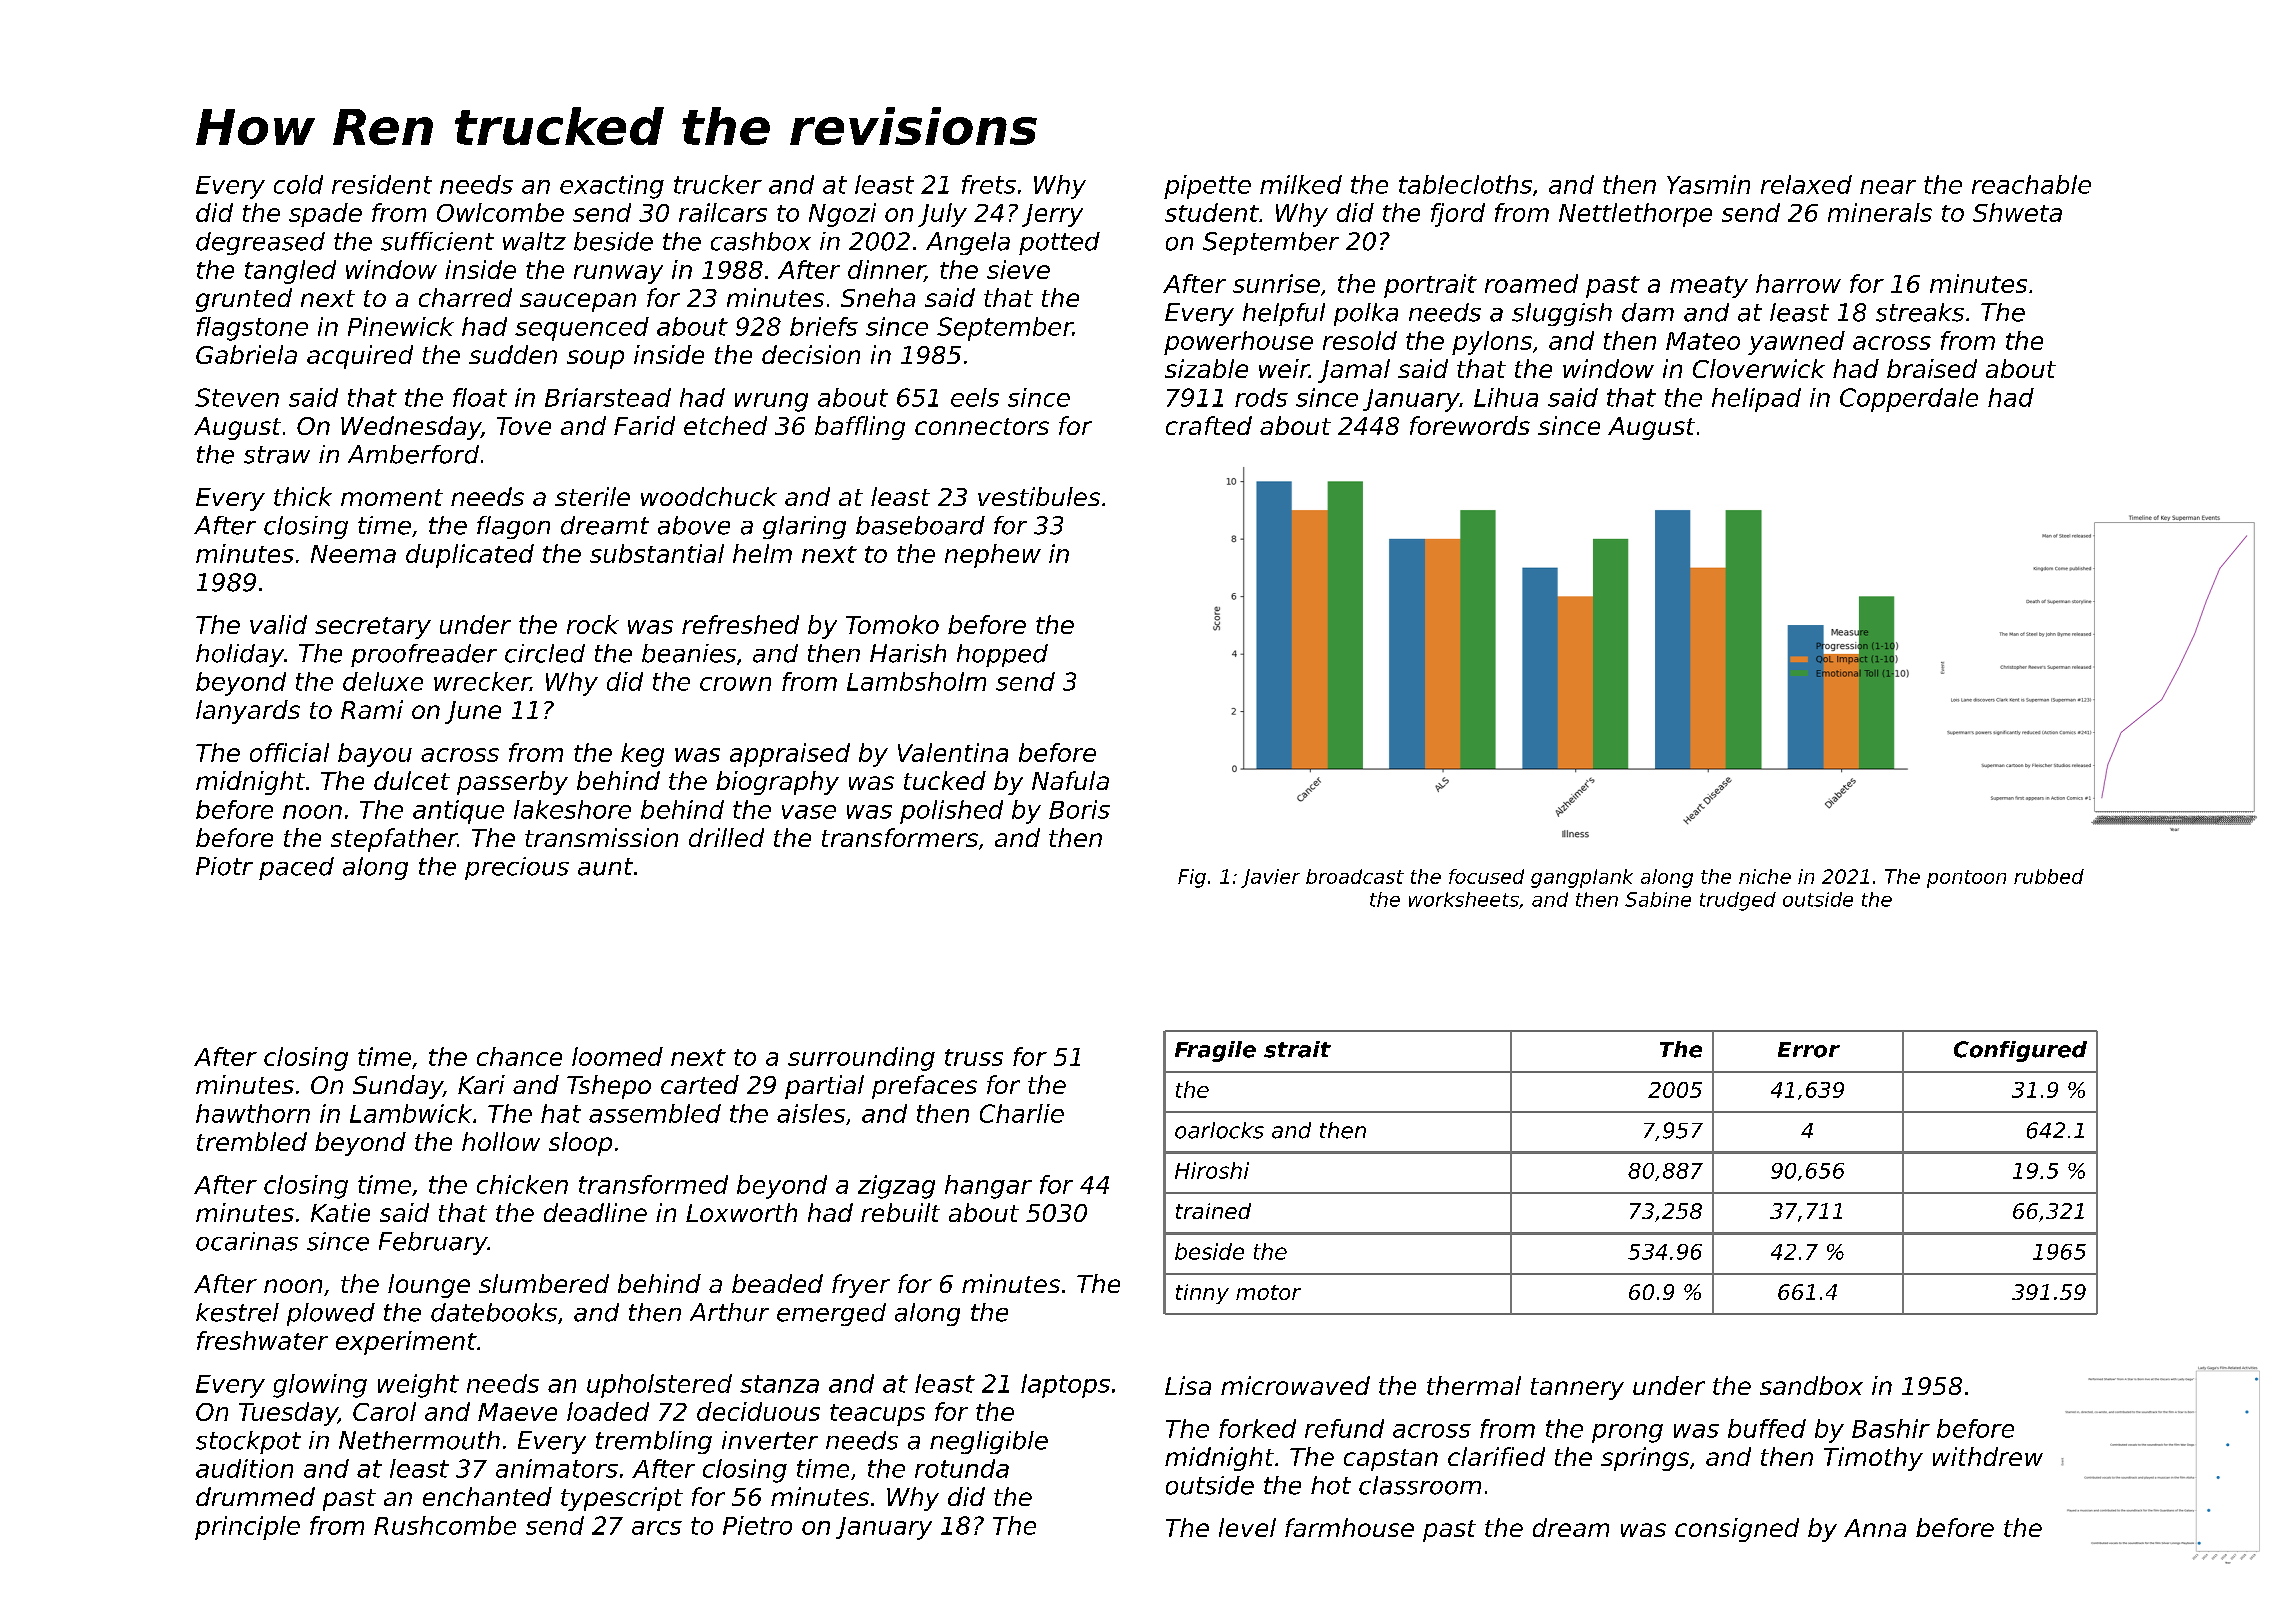 This page has height=1620, width=2292. What do you see at coordinates (592, 496) in the page?
I see `sterile` at bounding box center [592, 496].
